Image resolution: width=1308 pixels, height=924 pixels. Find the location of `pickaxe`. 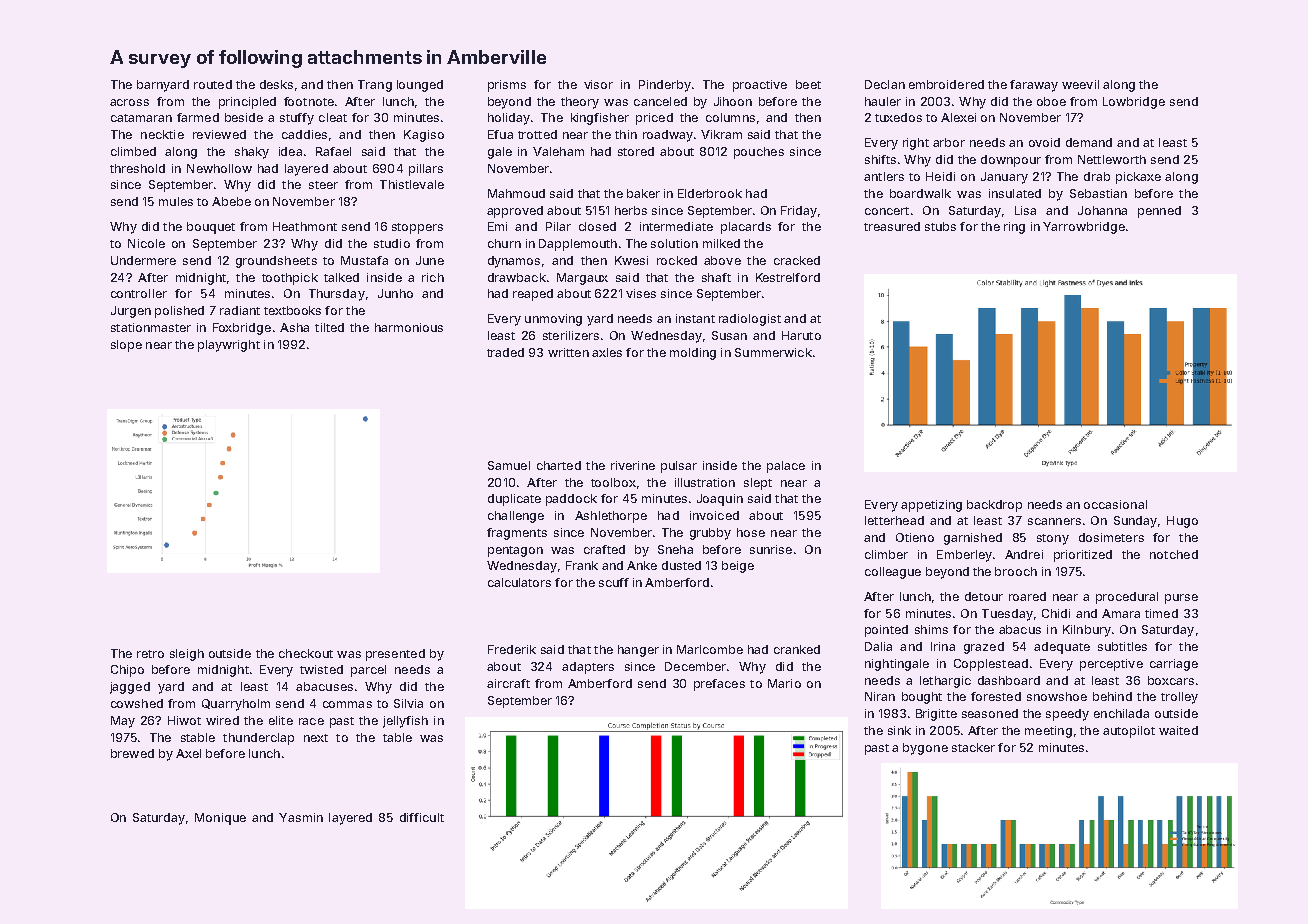

pickaxe is located at coordinates (1138, 178).
